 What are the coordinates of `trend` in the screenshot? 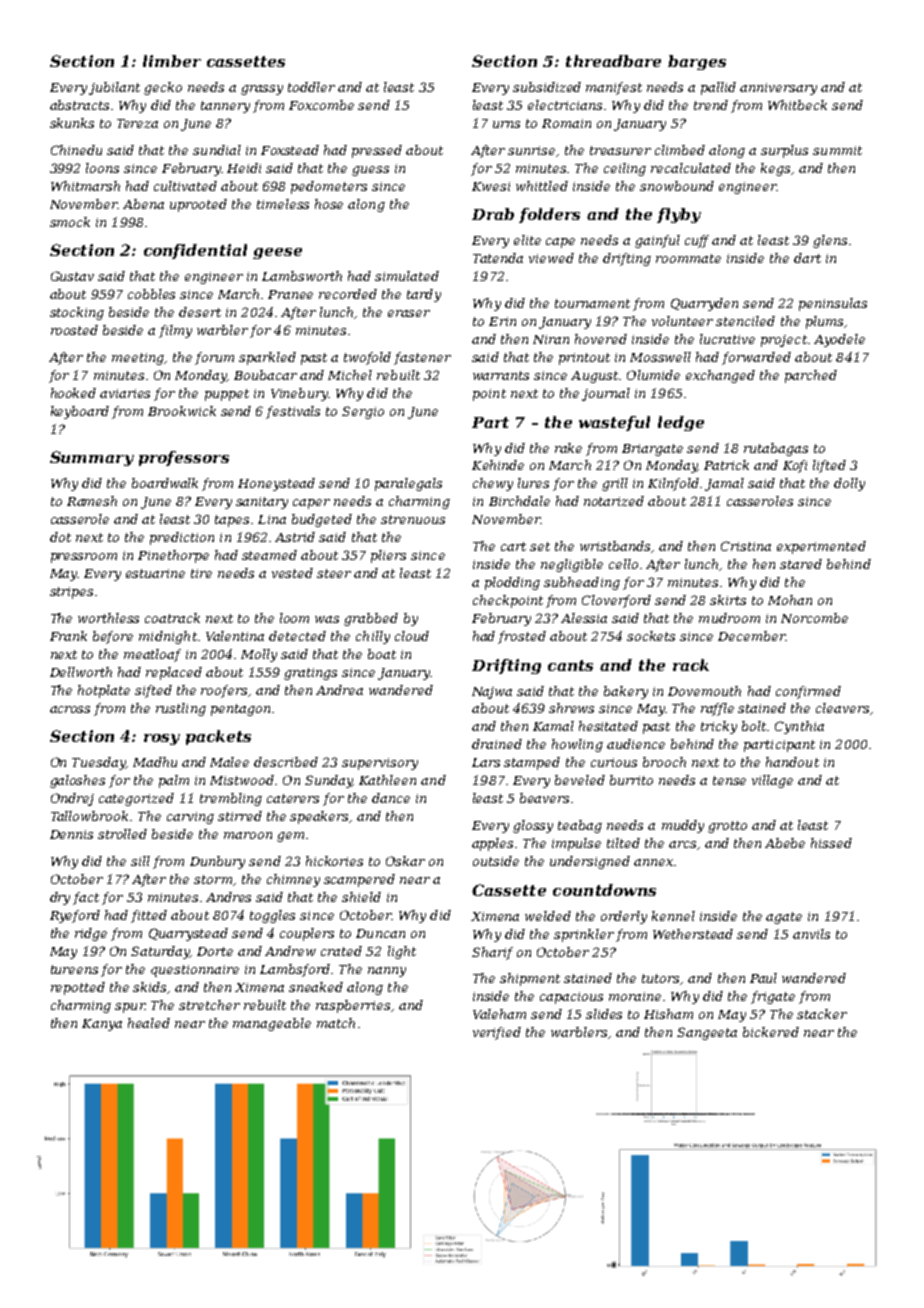 It's located at (711, 105).
